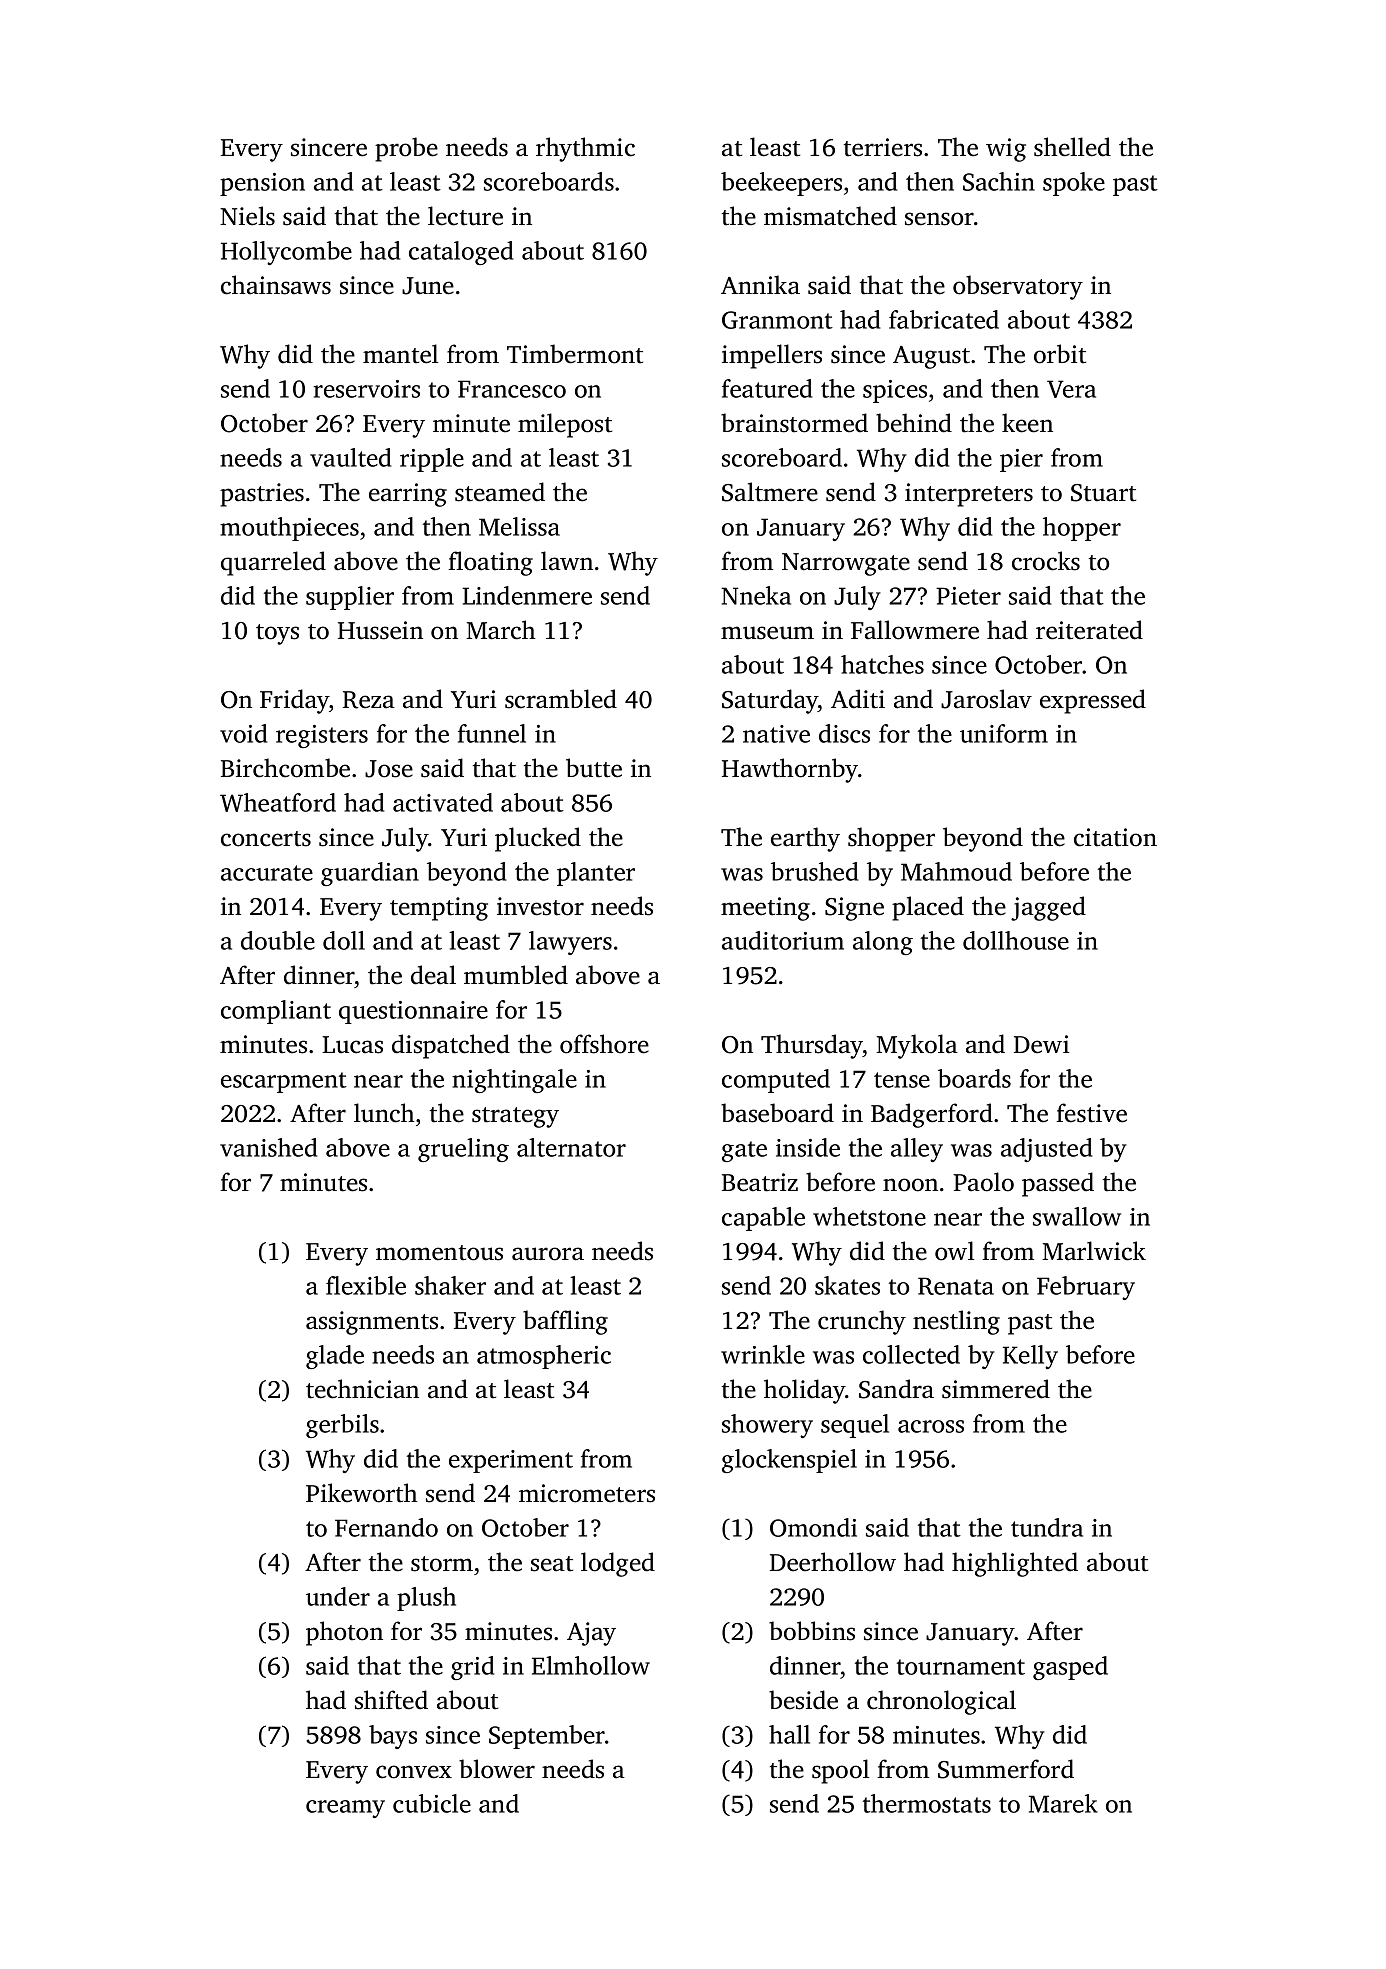 Image resolution: width=1386 pixels, height=1969 pixels. I want to click on terriers, so click(883, 147).
